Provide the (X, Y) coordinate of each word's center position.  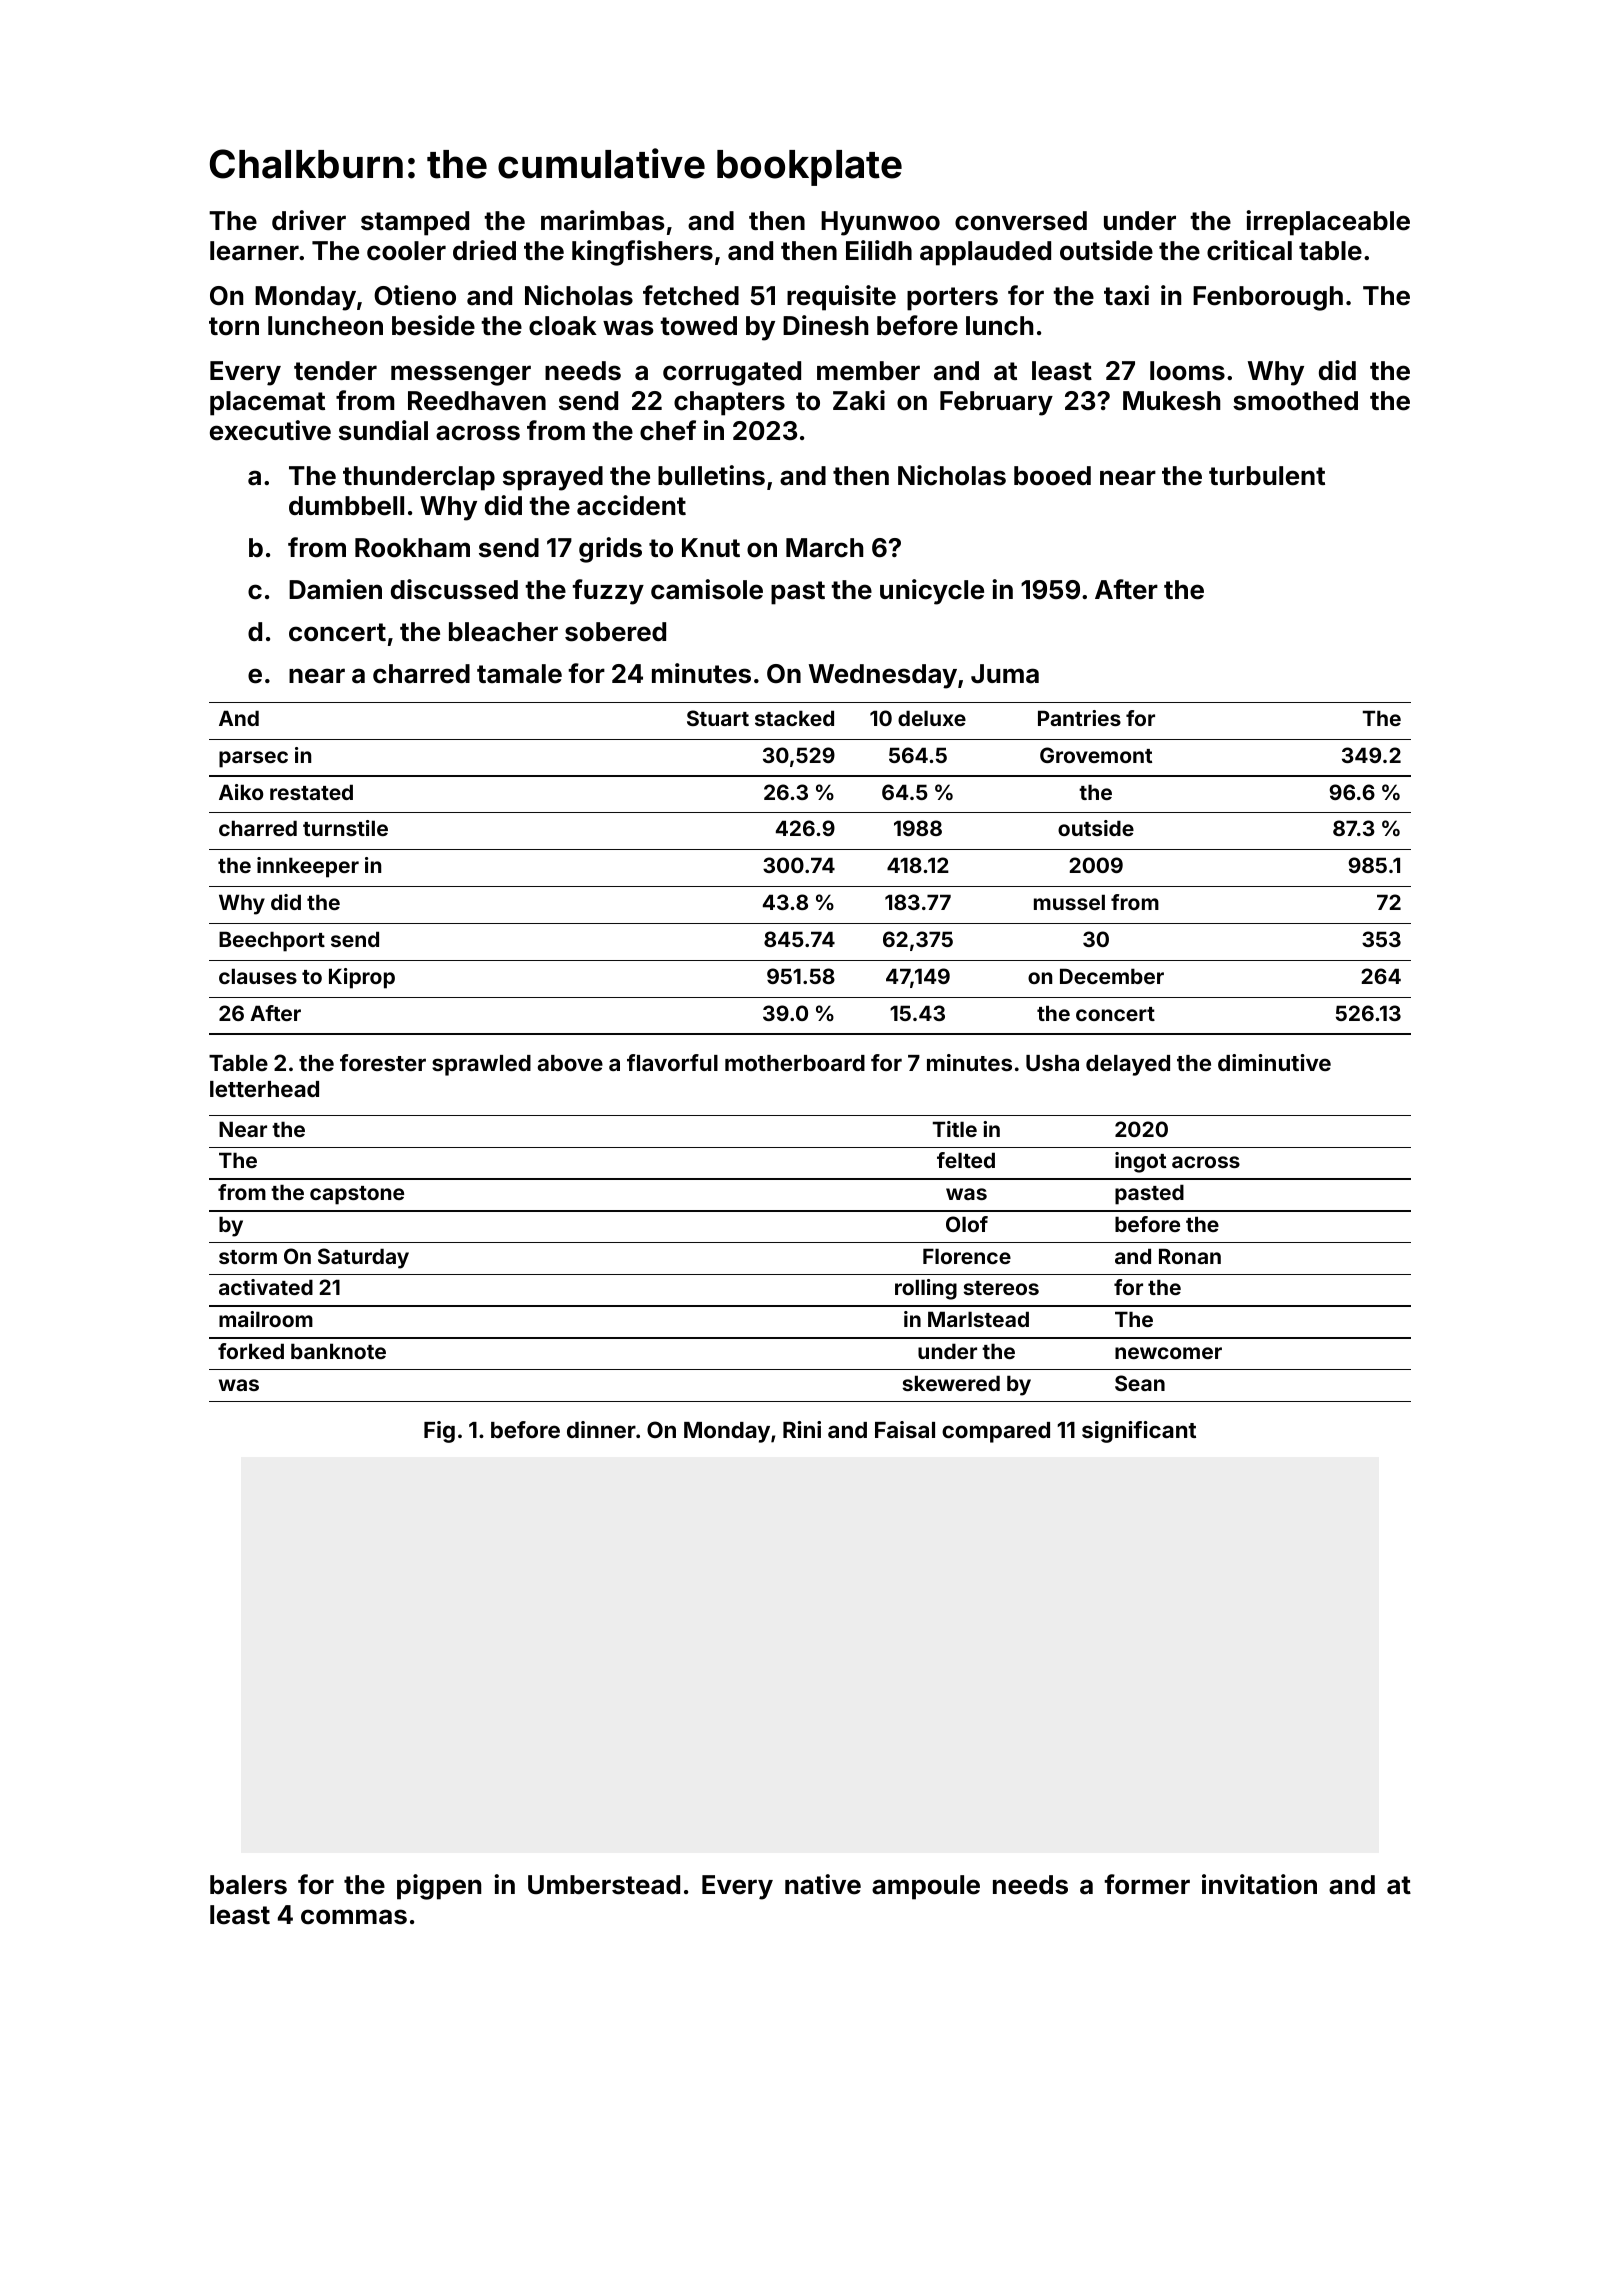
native (823, 1884)
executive (270, 430)
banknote (338, 1351)
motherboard (795, 1063)
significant (1139, 1432)
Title (955, 1129)
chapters (729, 403)
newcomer (1168, 1353)
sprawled (481, 1065)
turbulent (1267, 476)
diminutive (1274, 1062)
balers (248, 1885)
